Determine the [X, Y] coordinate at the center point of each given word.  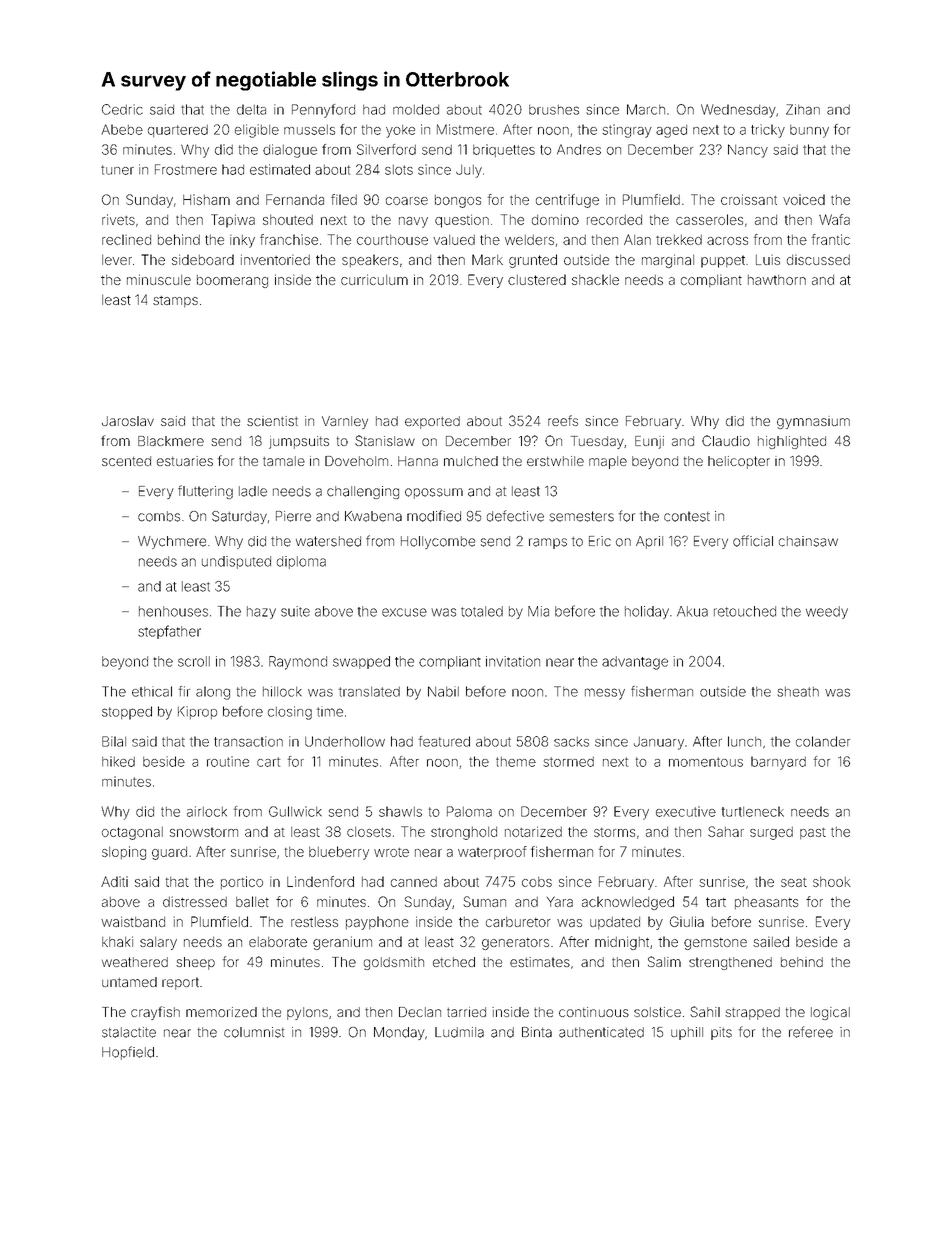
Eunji [649, 442]
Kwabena [373, 516]
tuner [117, 170]
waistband [133, 921]
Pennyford [323, 111]
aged [671, 131]
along [213, 693]
